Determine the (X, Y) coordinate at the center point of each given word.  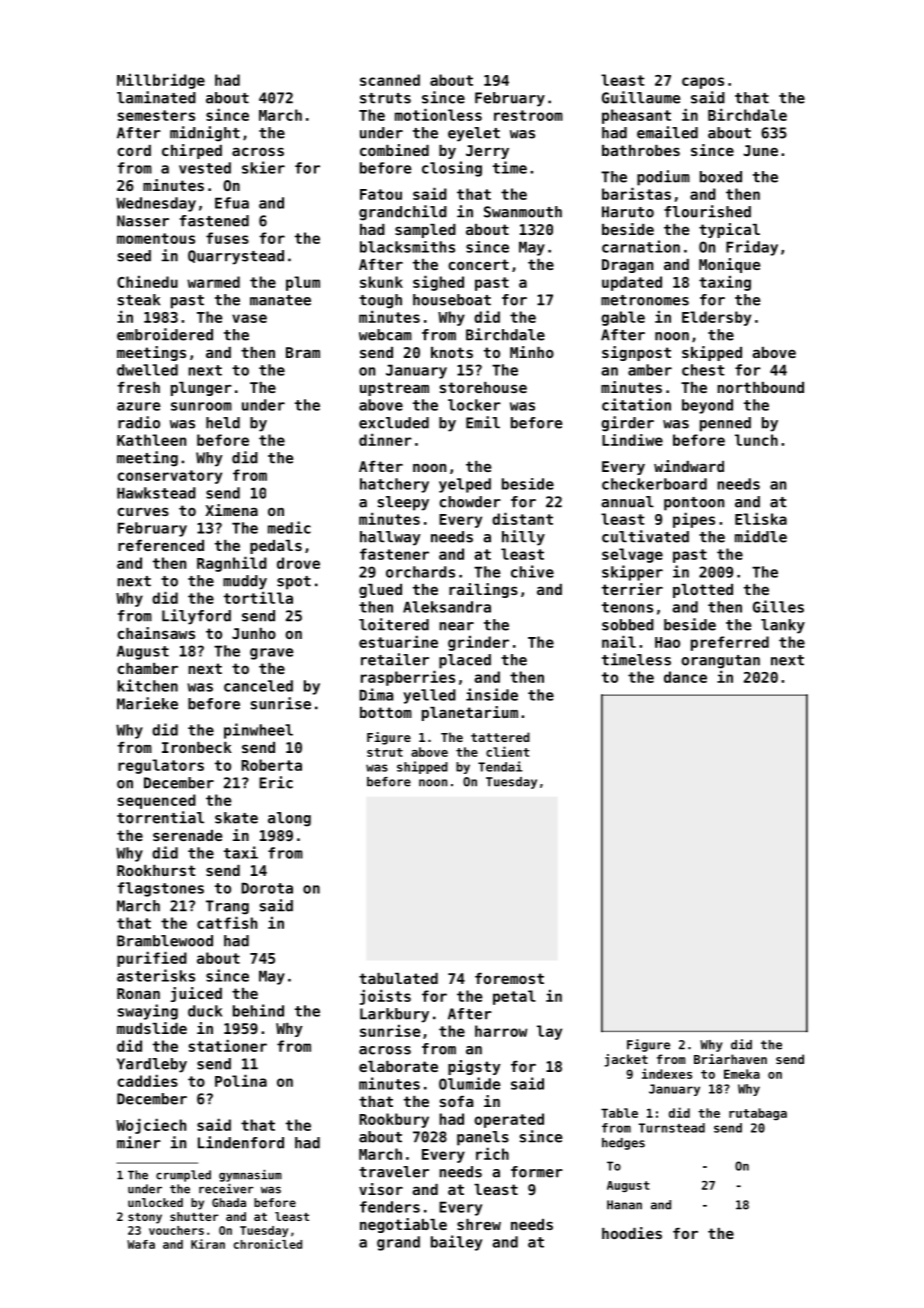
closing (452, 169)
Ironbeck (197, 747)
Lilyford (196, 617)
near (456, 626)
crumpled (183, 1176)
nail (619, 641)
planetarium (470, 713)
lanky (783, 626)
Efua (232, 203)
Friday (752, 248)
